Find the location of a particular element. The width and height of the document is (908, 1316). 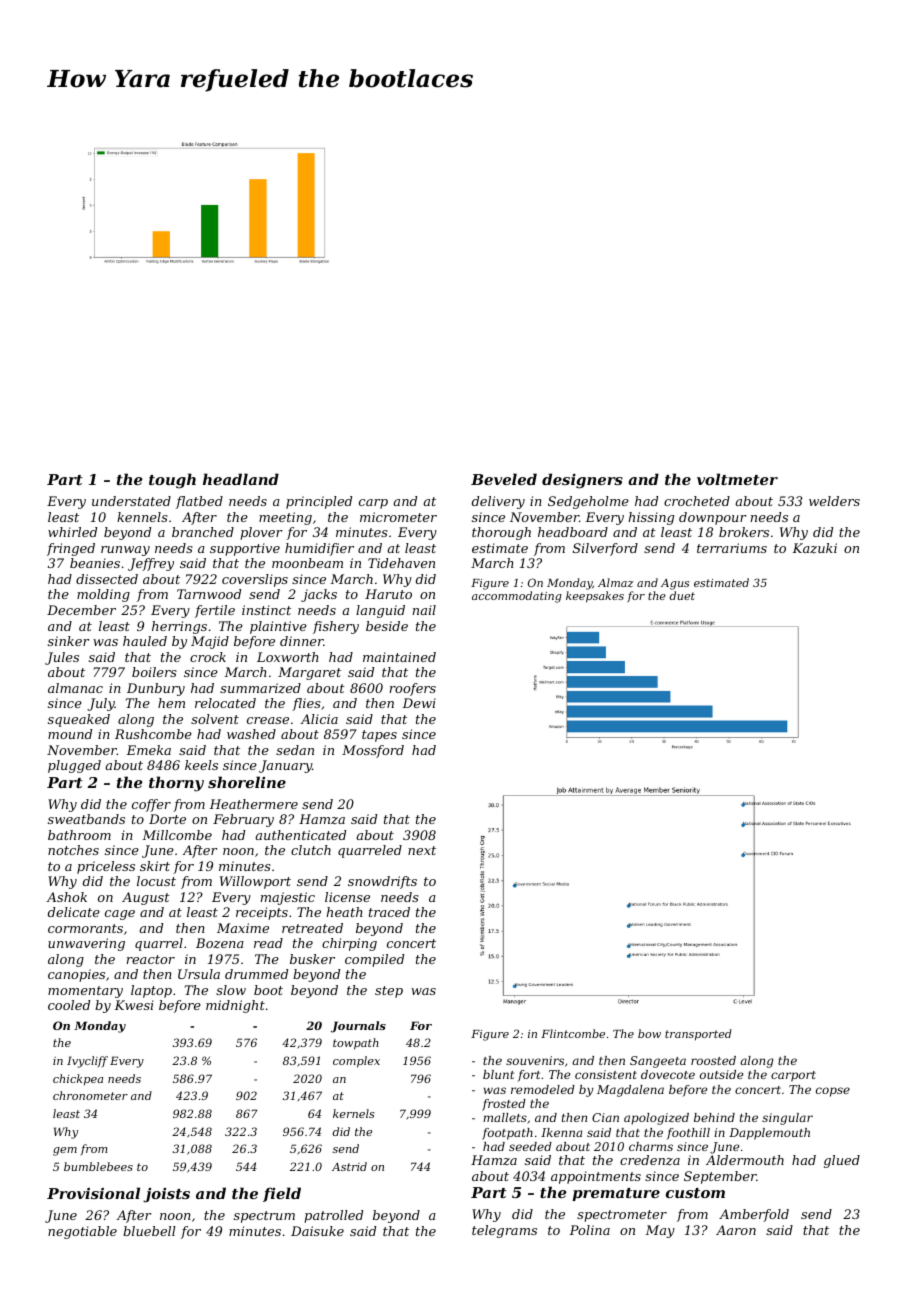

tough is located at coordinates (172, 481).
